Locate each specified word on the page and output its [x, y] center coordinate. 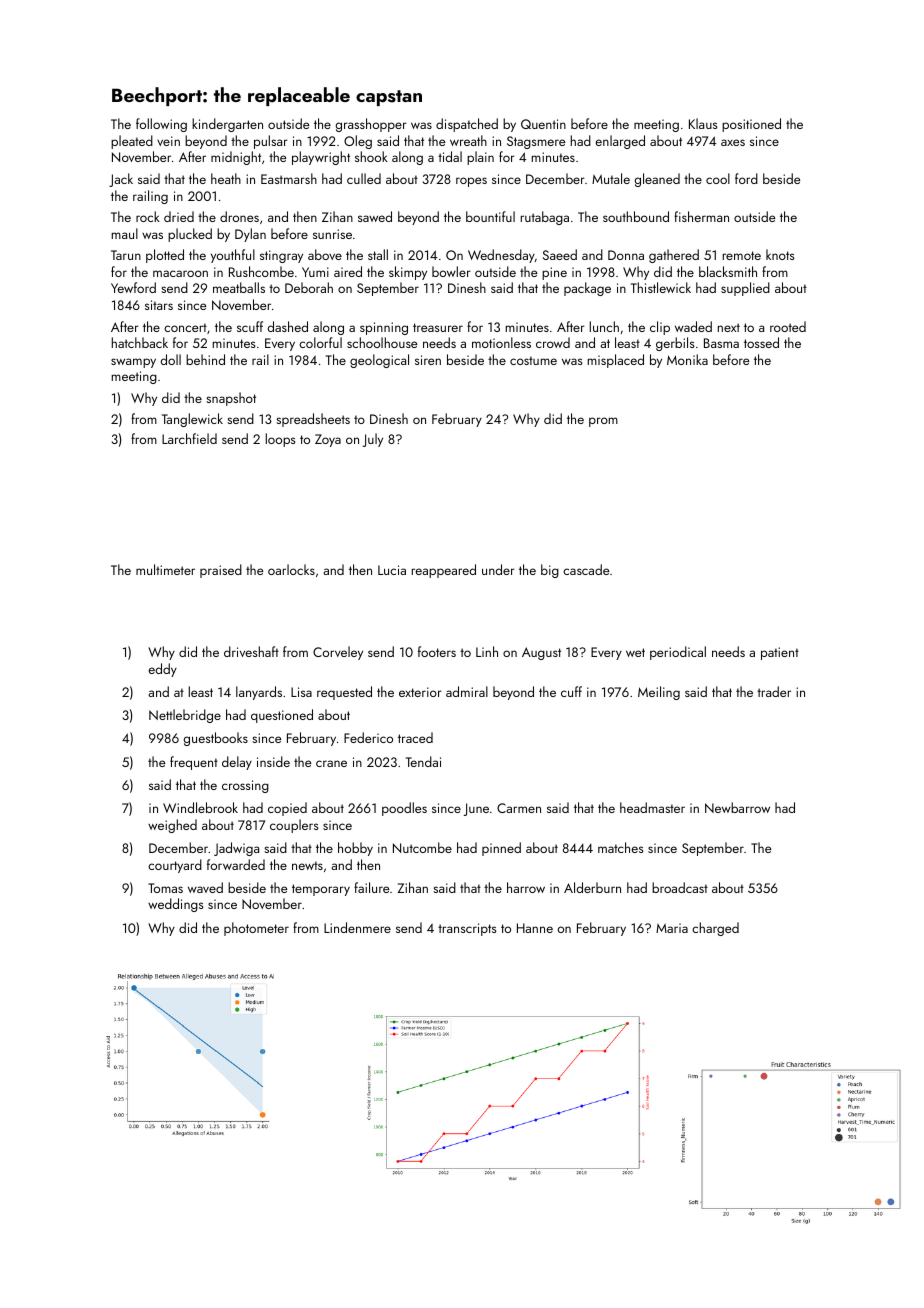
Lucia [392, 570]
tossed [761, 342]
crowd [553, 342]
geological [379, 361]
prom [603, 422]
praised [221, 571]
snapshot [231, 399]
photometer [256, 929]
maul [125, 233]
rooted [788, 326]
